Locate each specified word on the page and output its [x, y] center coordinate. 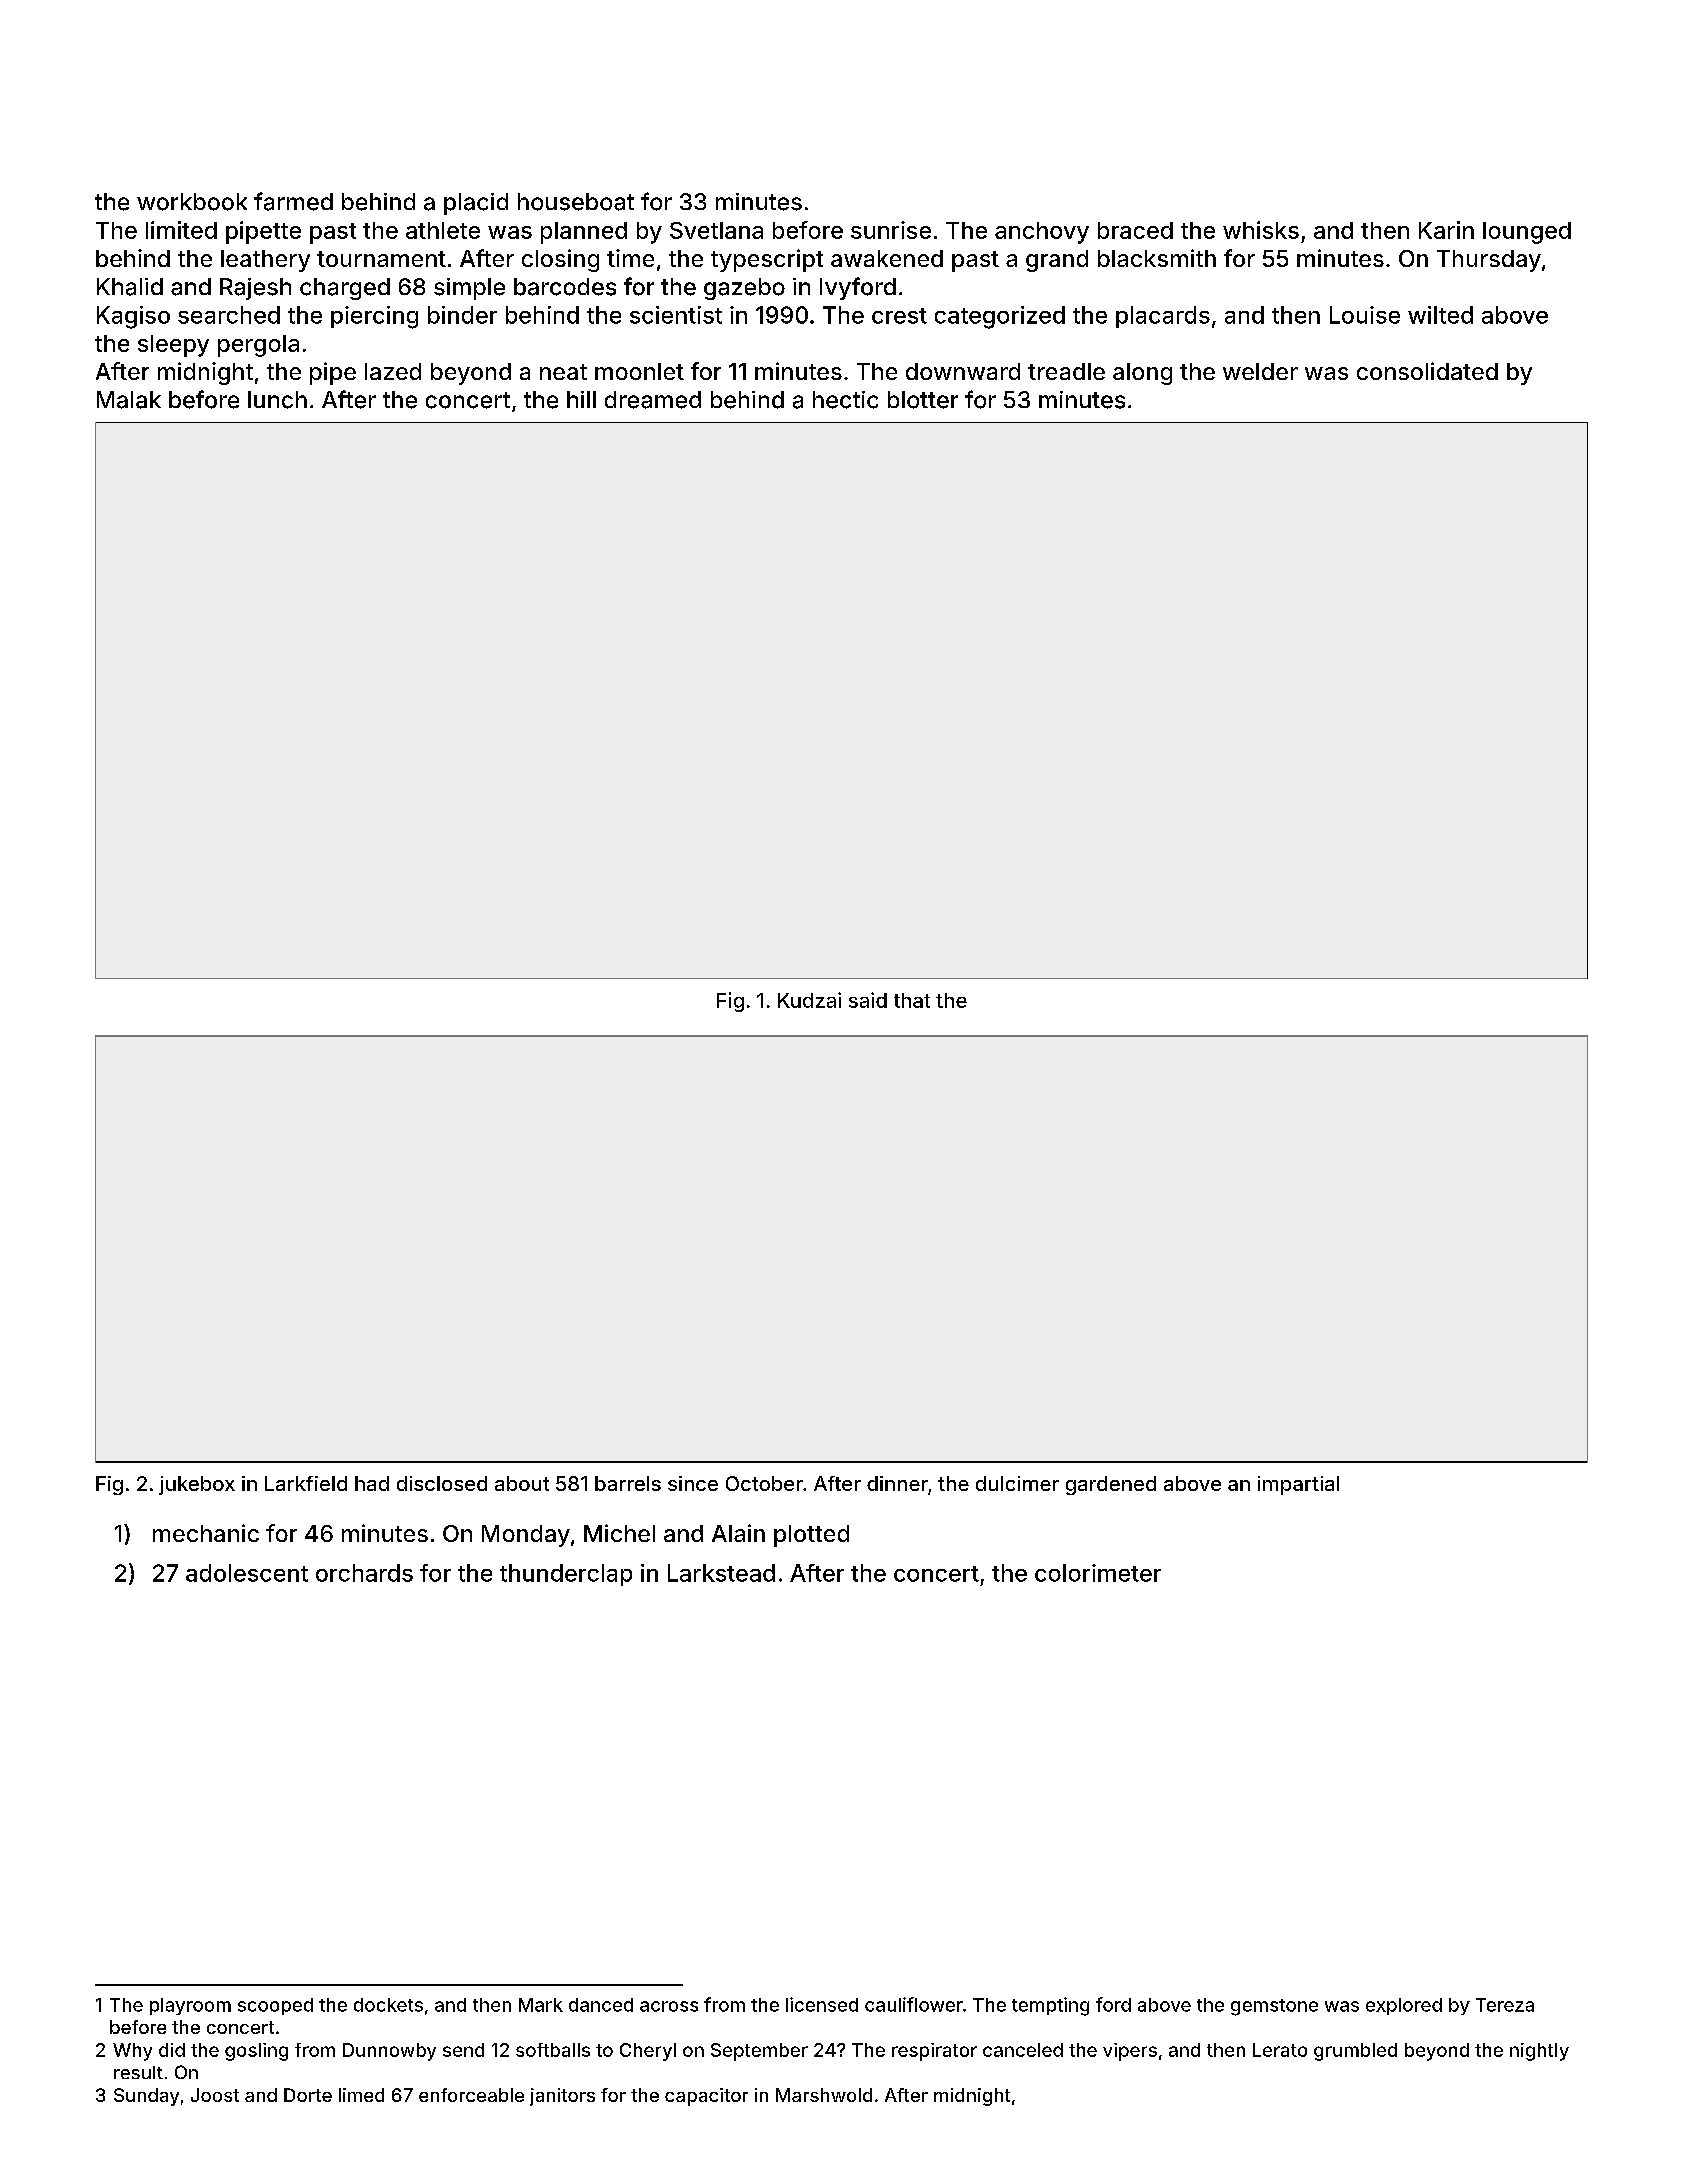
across [669, 2006]
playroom [190, 2006]
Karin [1446, 230]
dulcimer [1017, 1483]
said [868, 1000]
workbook [192, 202]
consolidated [1427, 371]
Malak [129, 400]
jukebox [197, 1485]
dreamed [653, 400]
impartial [1298, 1485]
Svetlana [716, 230]
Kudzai [809, 1000]
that [912, 1000]
